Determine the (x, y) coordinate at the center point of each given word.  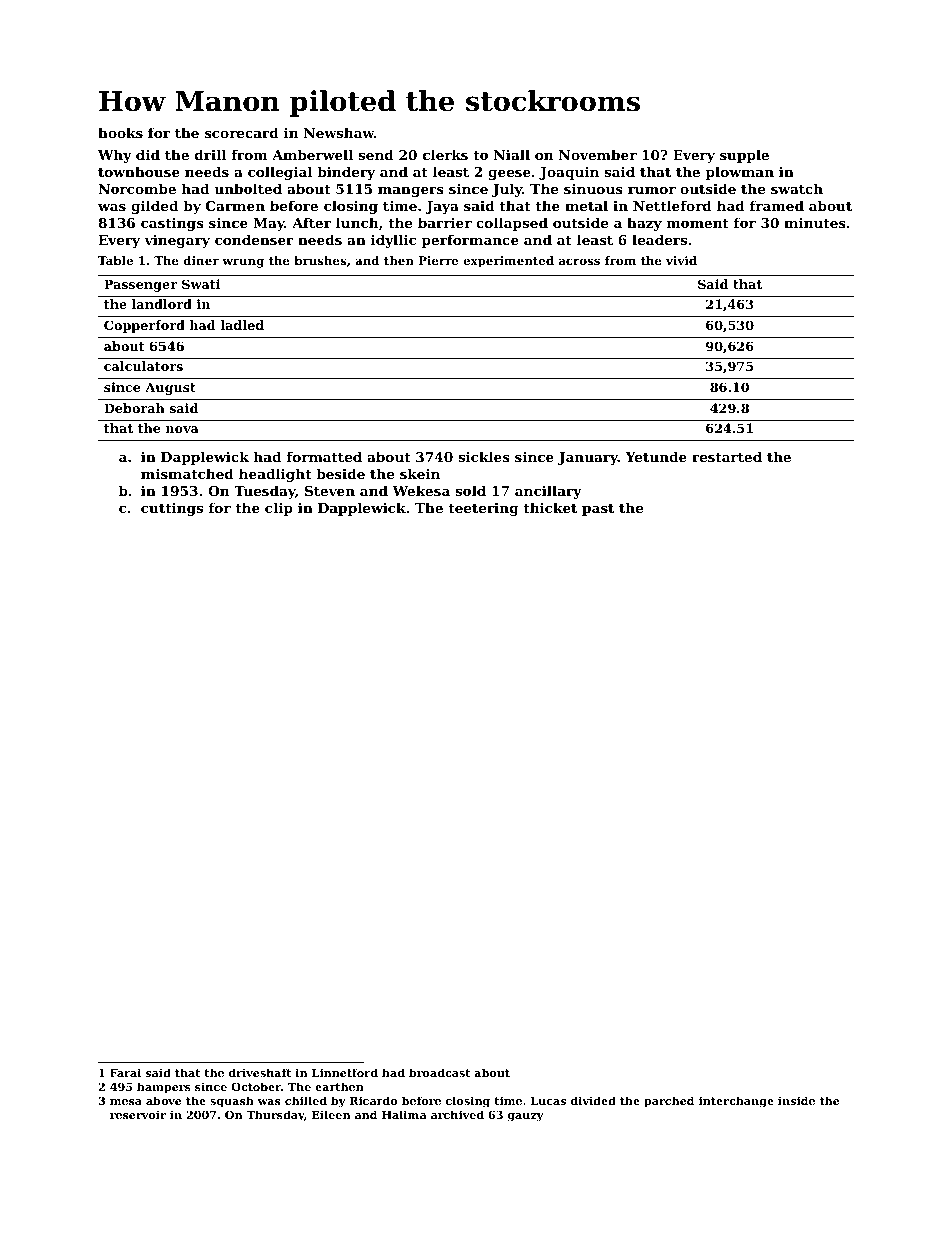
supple (744, 156)
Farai (125, 1072)
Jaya (442, 207)
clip (279, 509)
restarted (727, 456)
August (170, 388)
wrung (243, 263)
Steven (330, 491)
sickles (484, 456)
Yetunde (656, 456)
